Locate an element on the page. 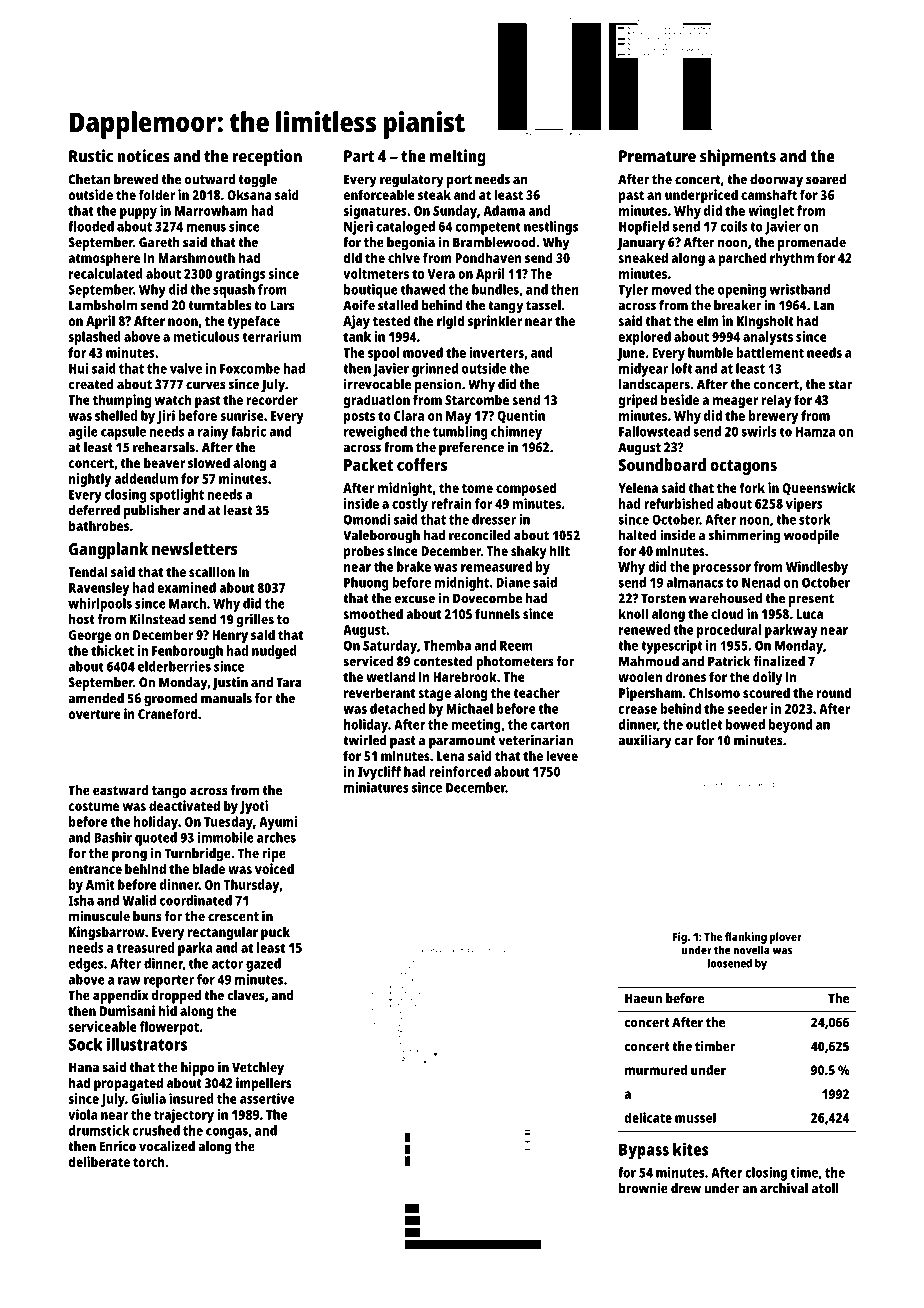 Image resolution: width=924 pixels, height=1308 pixels. reception is located at coordinates (267, 157).
